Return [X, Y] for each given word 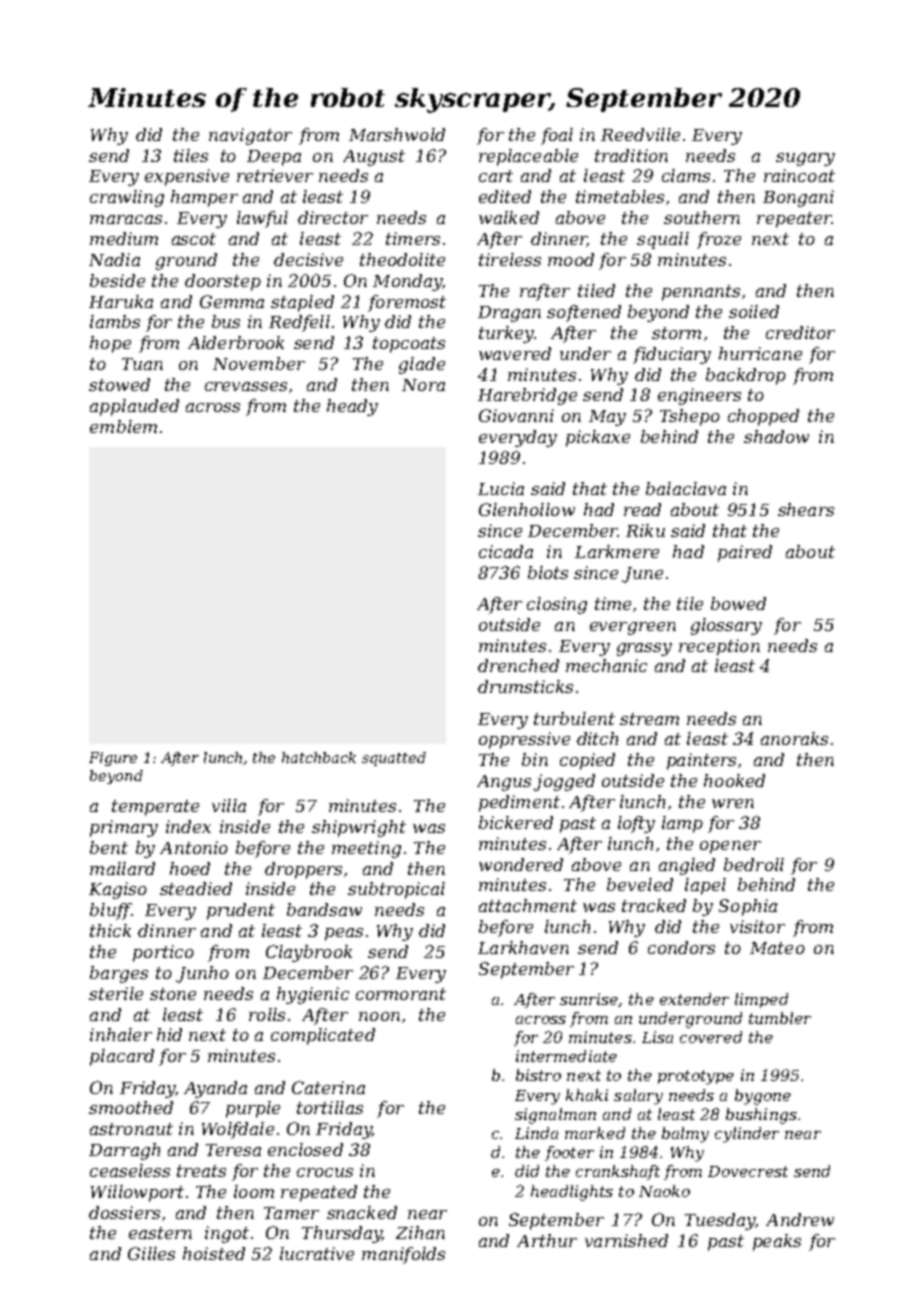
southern [702, 217]
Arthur [547, 1240]
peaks [777, 1242]
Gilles [151, 1253]
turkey [506, 334]
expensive [187, 177]
